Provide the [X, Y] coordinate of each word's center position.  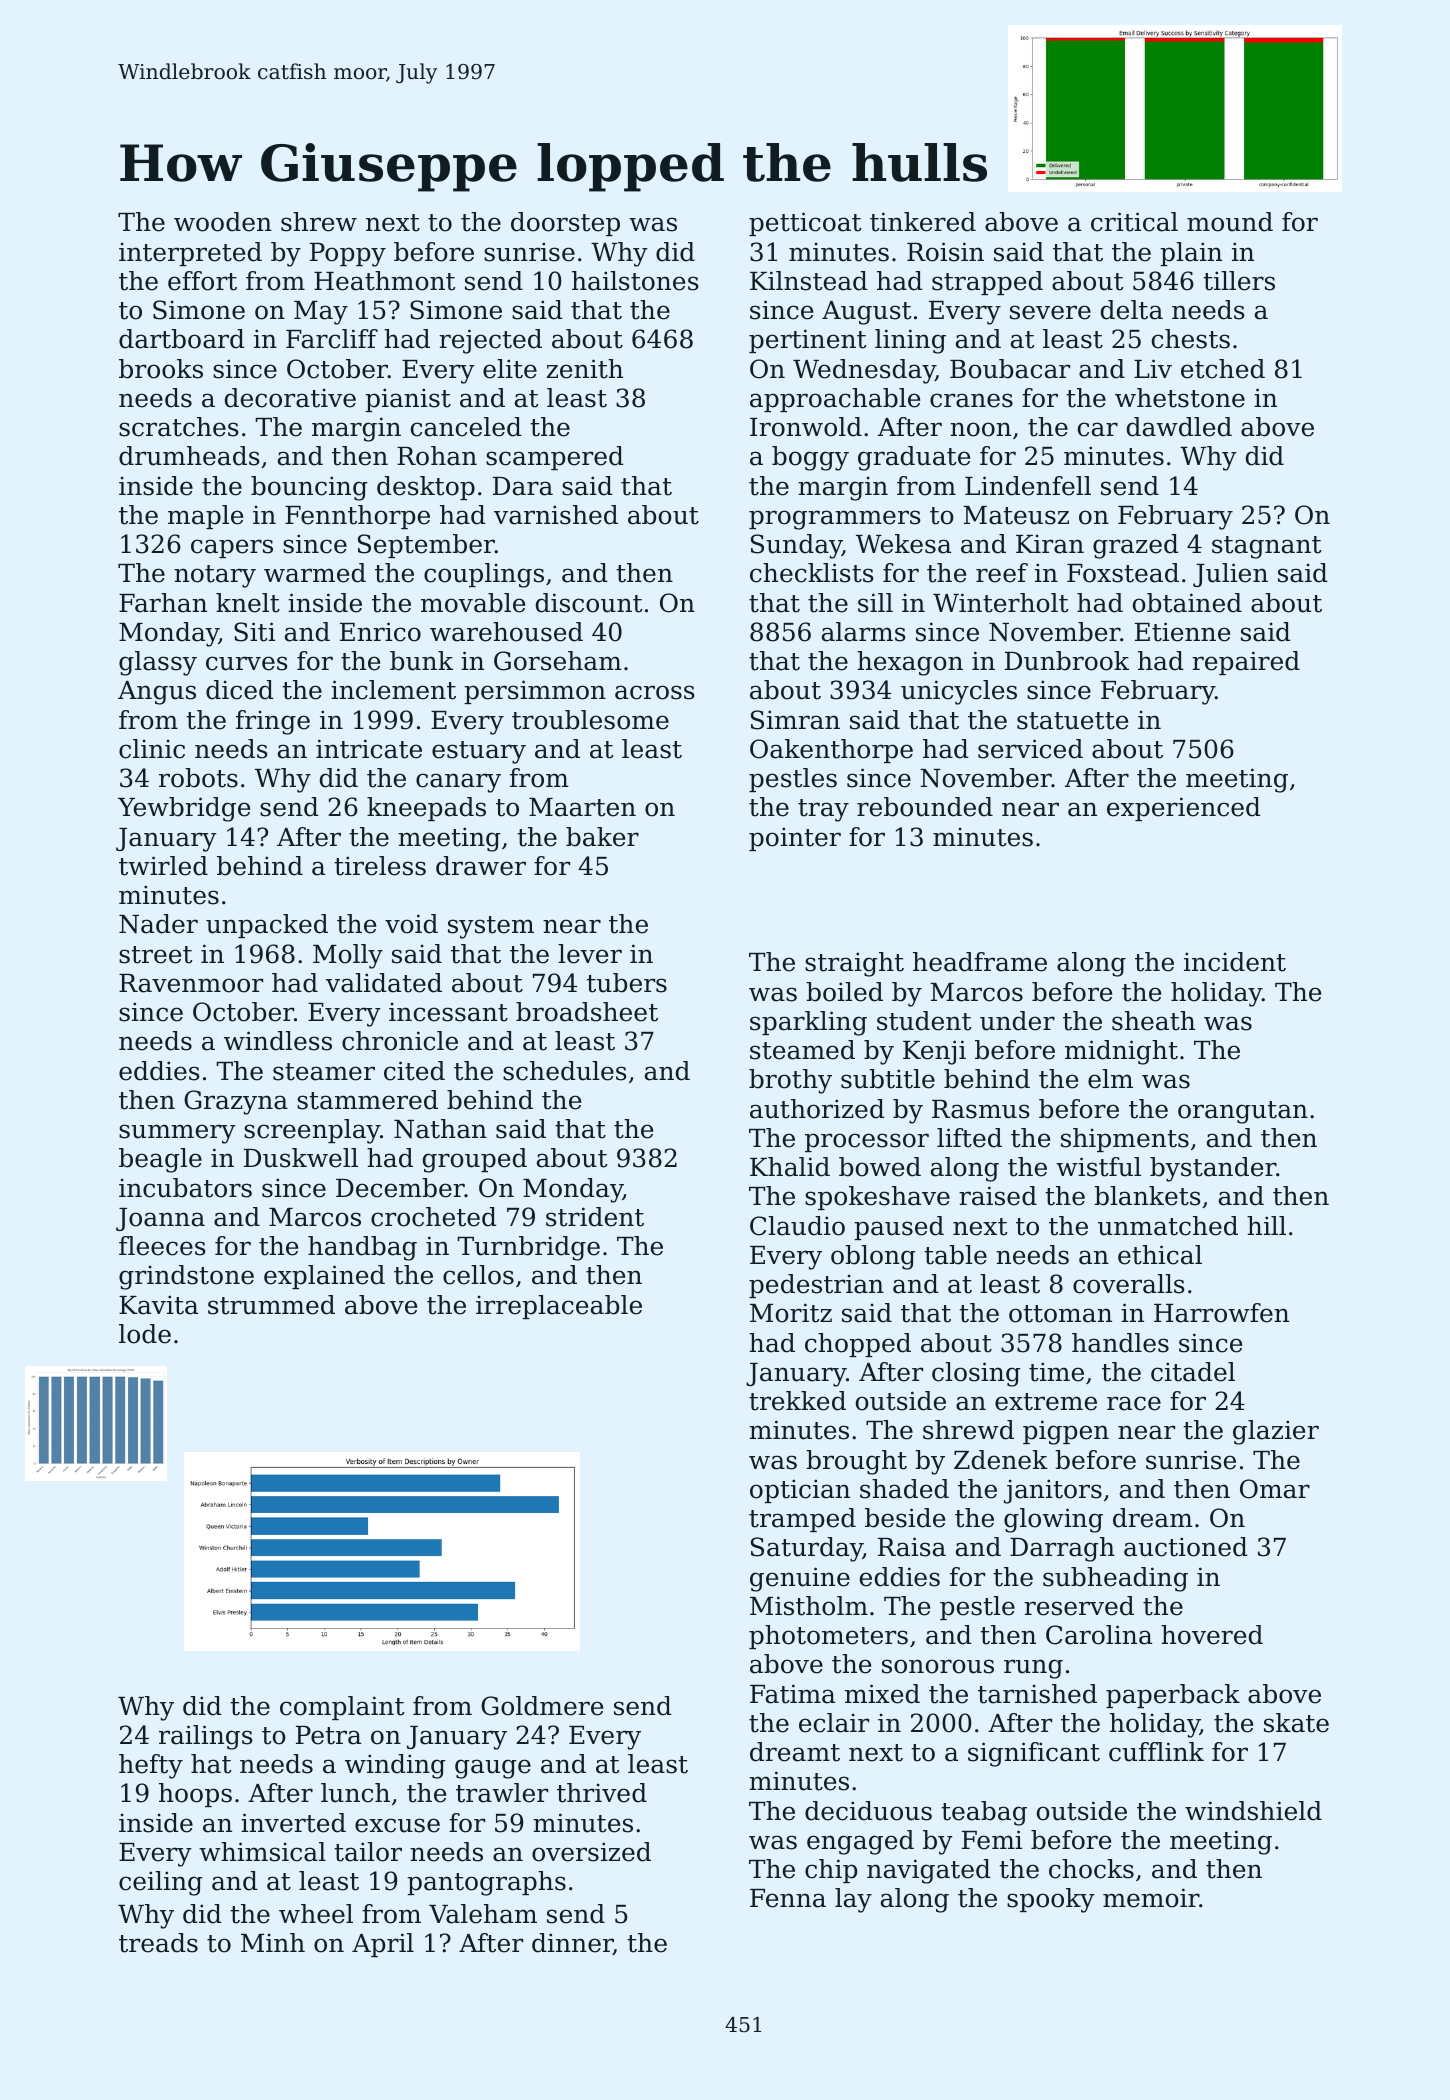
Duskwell [301, 1158]
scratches [179, 427]
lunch [355, 1793]
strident [595, 1217]
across [655, 692]
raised [998, 1196]
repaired [1246, 663]
